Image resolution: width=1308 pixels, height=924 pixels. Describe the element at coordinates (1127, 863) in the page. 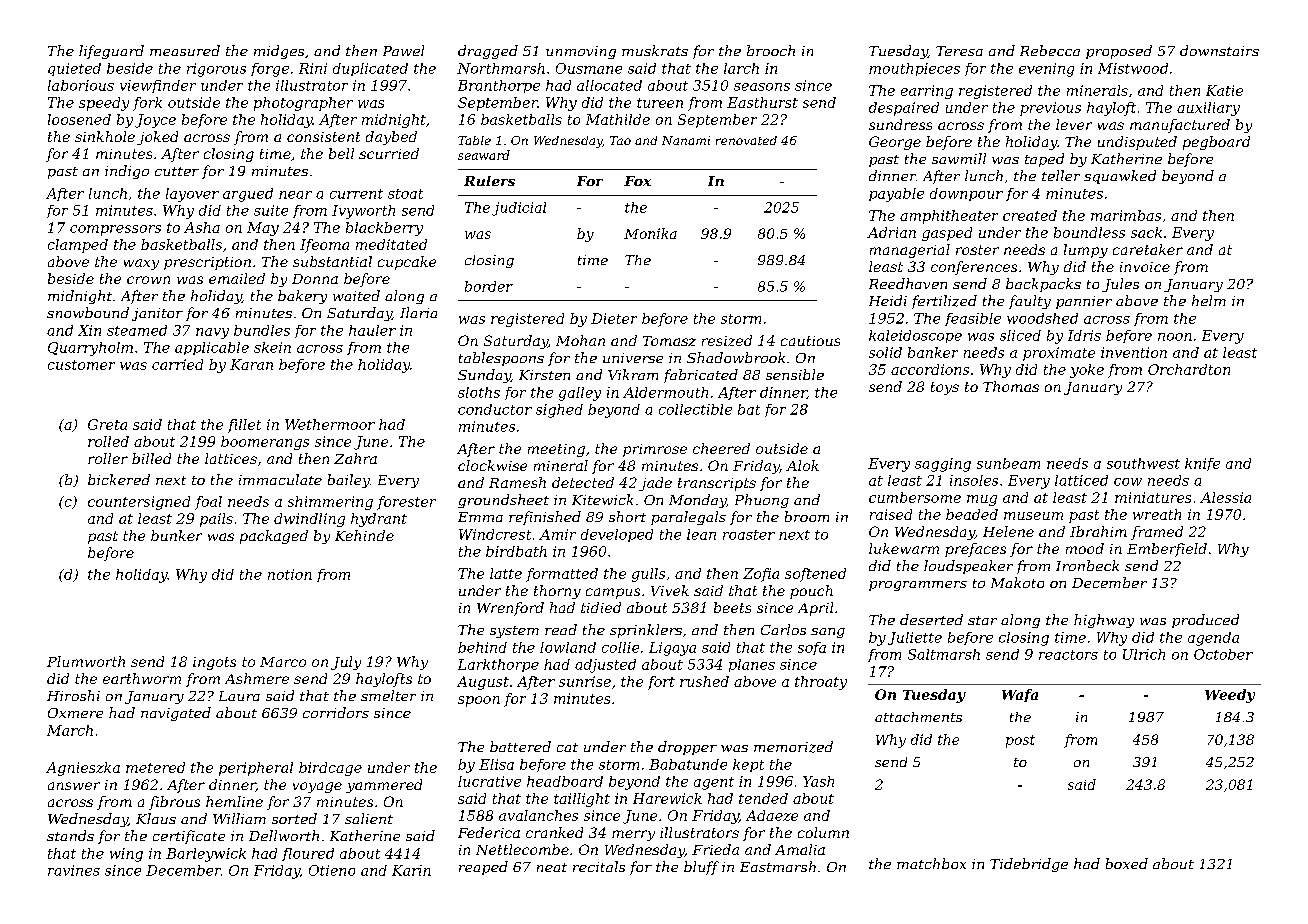

I see `boxed` at that location.
